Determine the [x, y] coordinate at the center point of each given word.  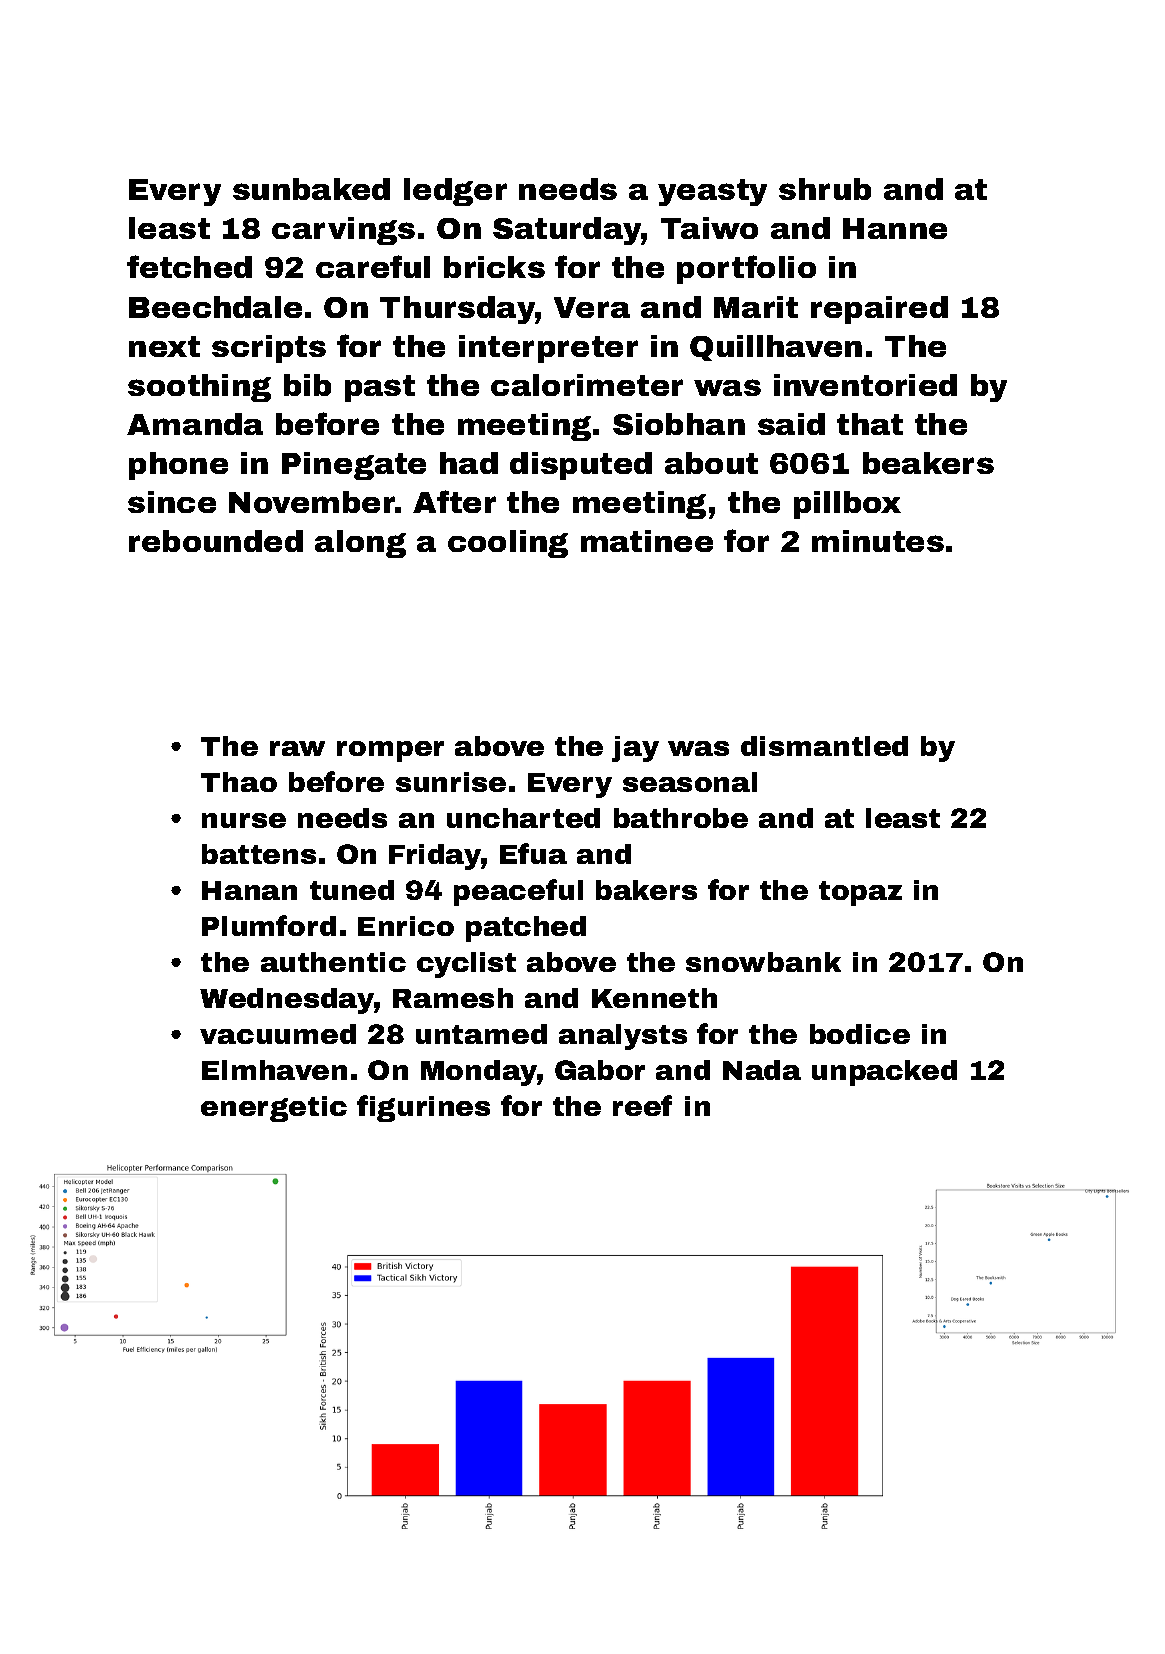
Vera [592, 307]
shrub [825, 189]
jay [635, 749]
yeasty [712, 192]
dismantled [824, 746]
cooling [508, 544]
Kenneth [654, 998]
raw [297, 748]
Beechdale [215, 307]
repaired [879, 310]
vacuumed [278, 1034]
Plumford [269, 925]
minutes [878, 541]
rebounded [216, 541]
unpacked [884, 1073]
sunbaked [311, 189]
